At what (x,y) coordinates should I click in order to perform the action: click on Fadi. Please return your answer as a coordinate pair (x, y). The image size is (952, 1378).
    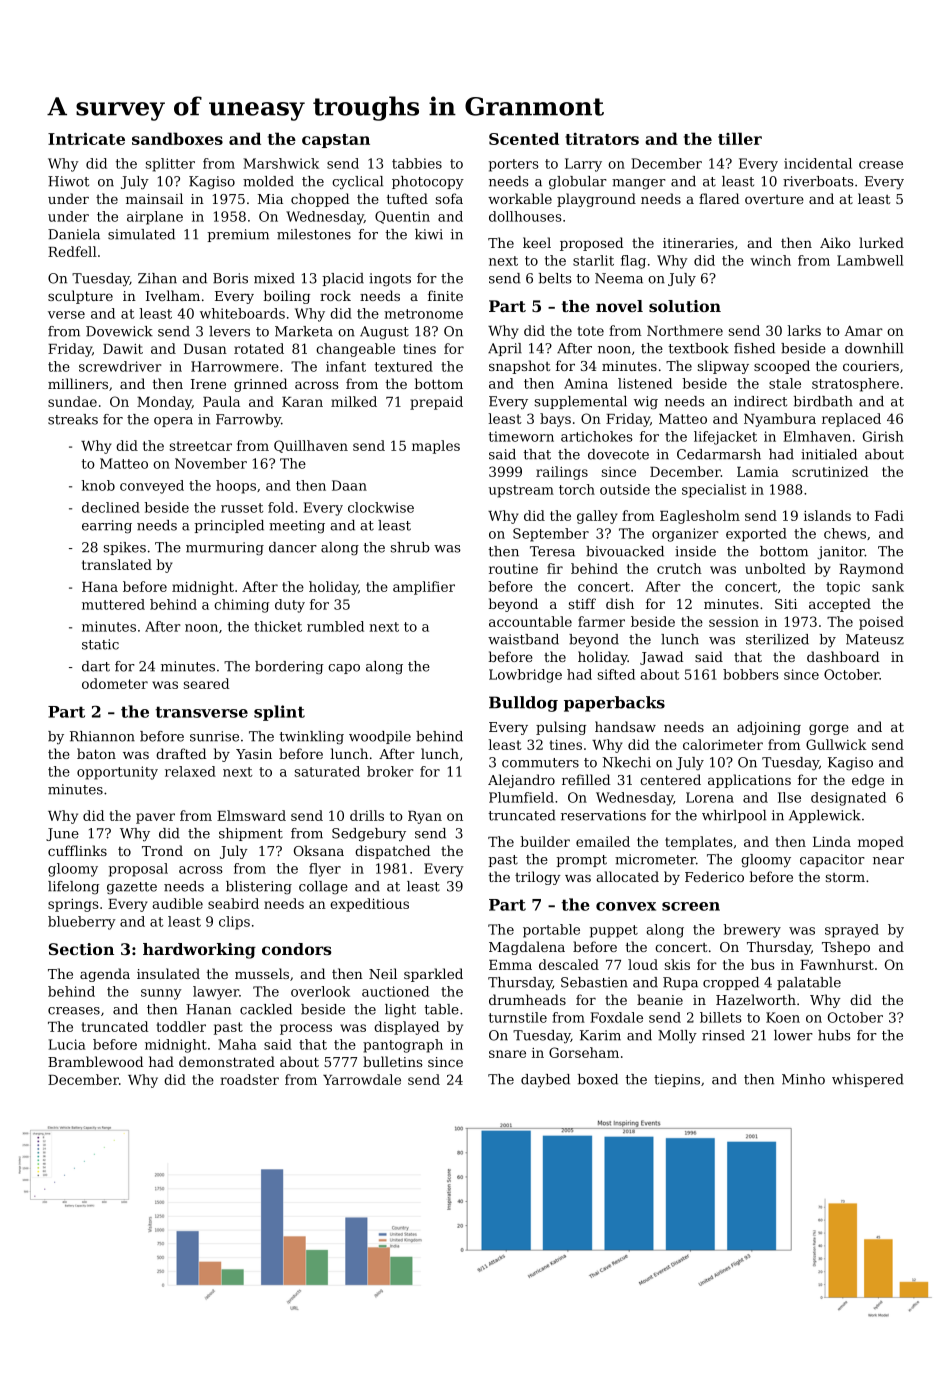
    Looking at the image, I should click on (889, 515).
